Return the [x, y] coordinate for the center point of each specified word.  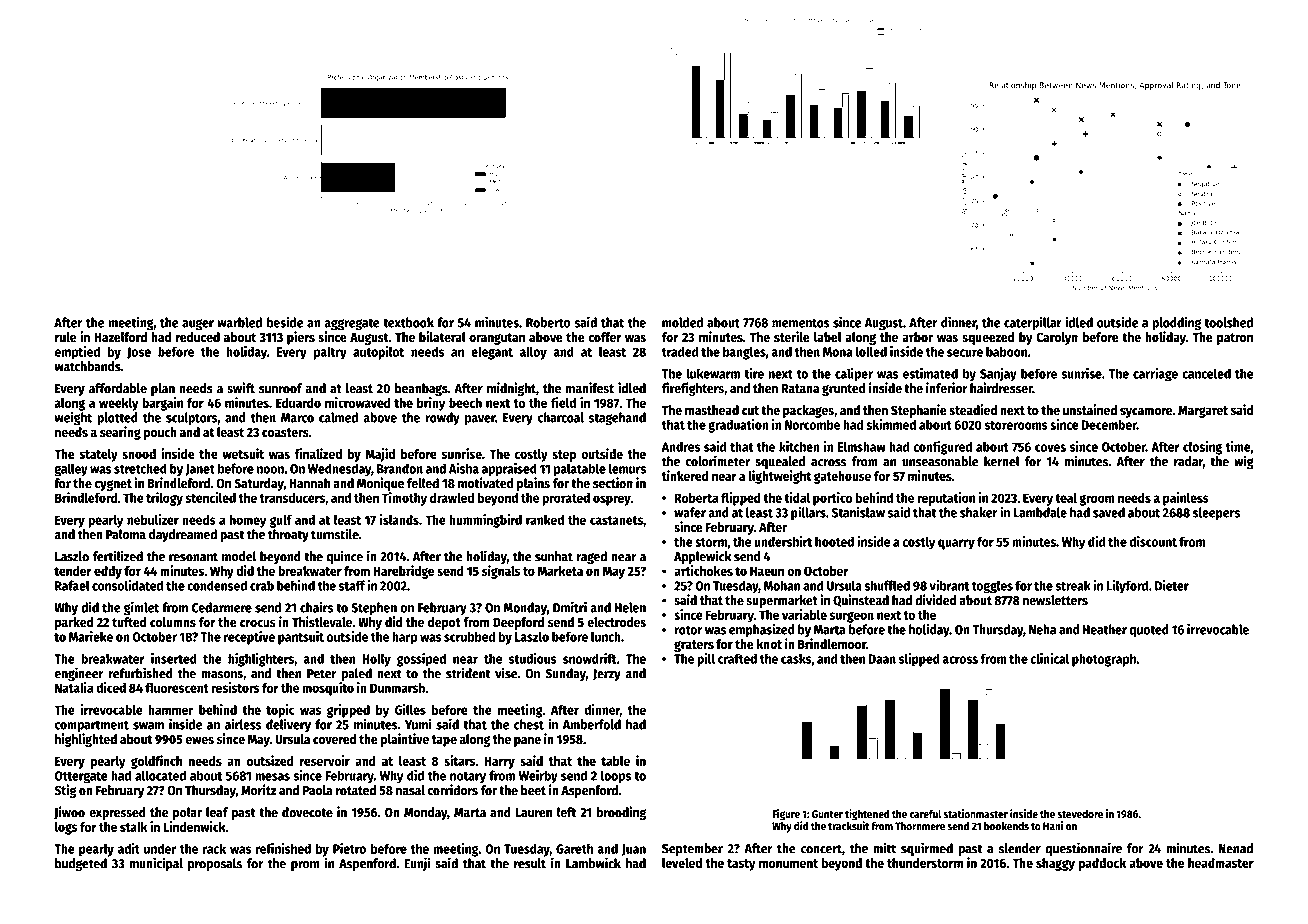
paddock [1102, 864]
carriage [1155, 375]
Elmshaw [862, 446]
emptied [77, 353]
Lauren [533, 813]
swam [148, 726]
